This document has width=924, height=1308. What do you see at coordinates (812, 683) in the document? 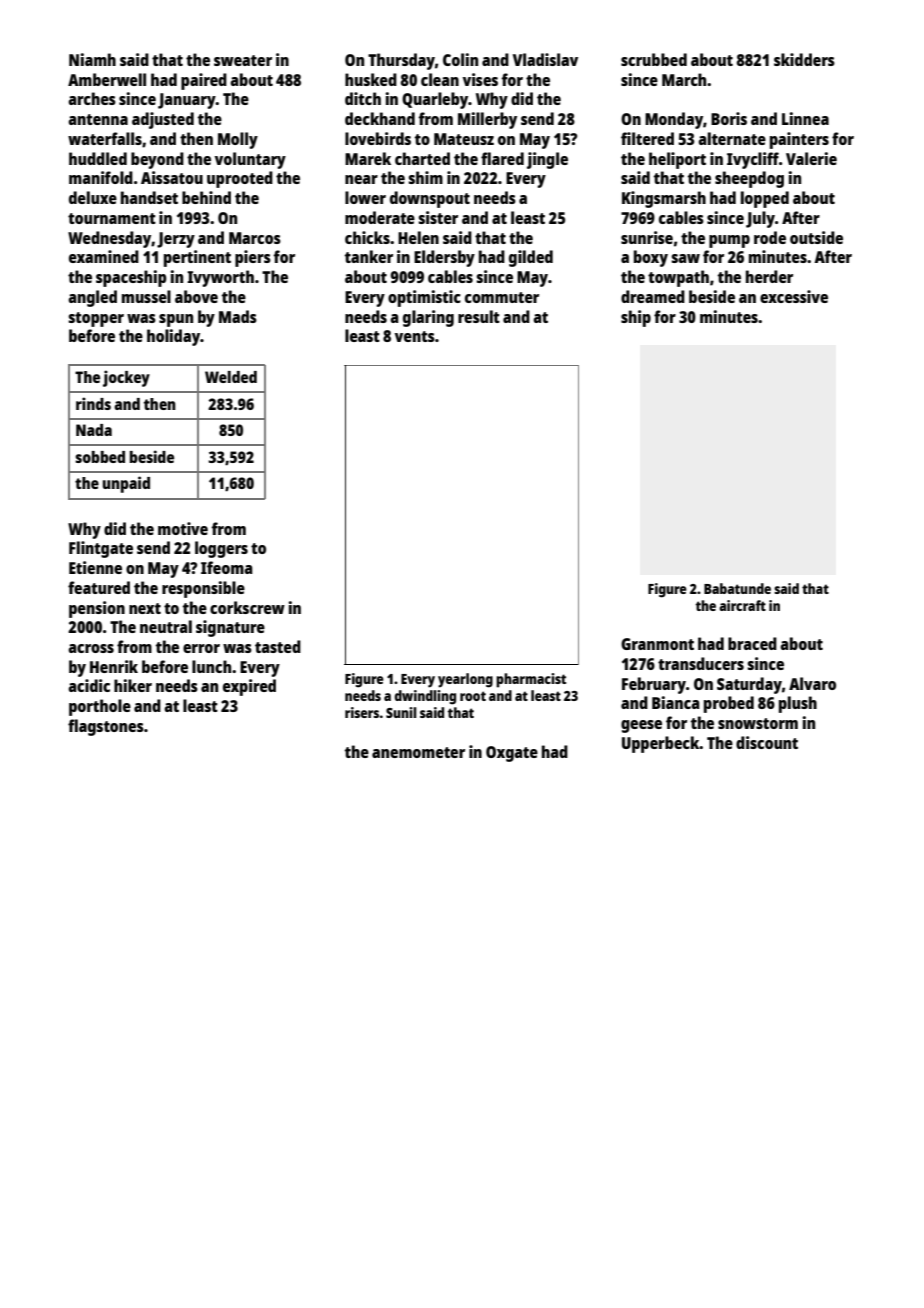
I see `Alvaro` at bounding box center [812, 683].
